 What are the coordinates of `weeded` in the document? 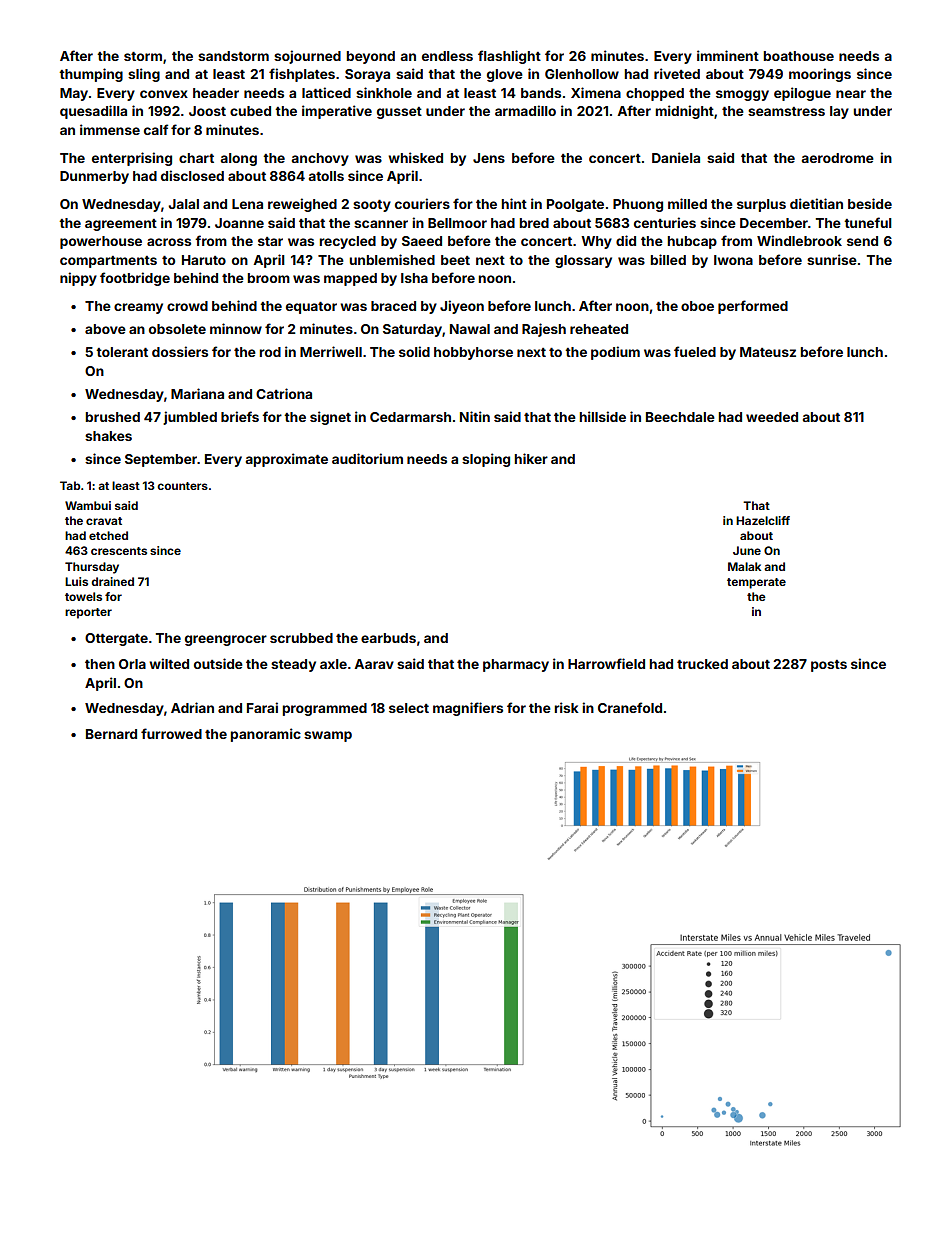 It's located at (772, 417).
